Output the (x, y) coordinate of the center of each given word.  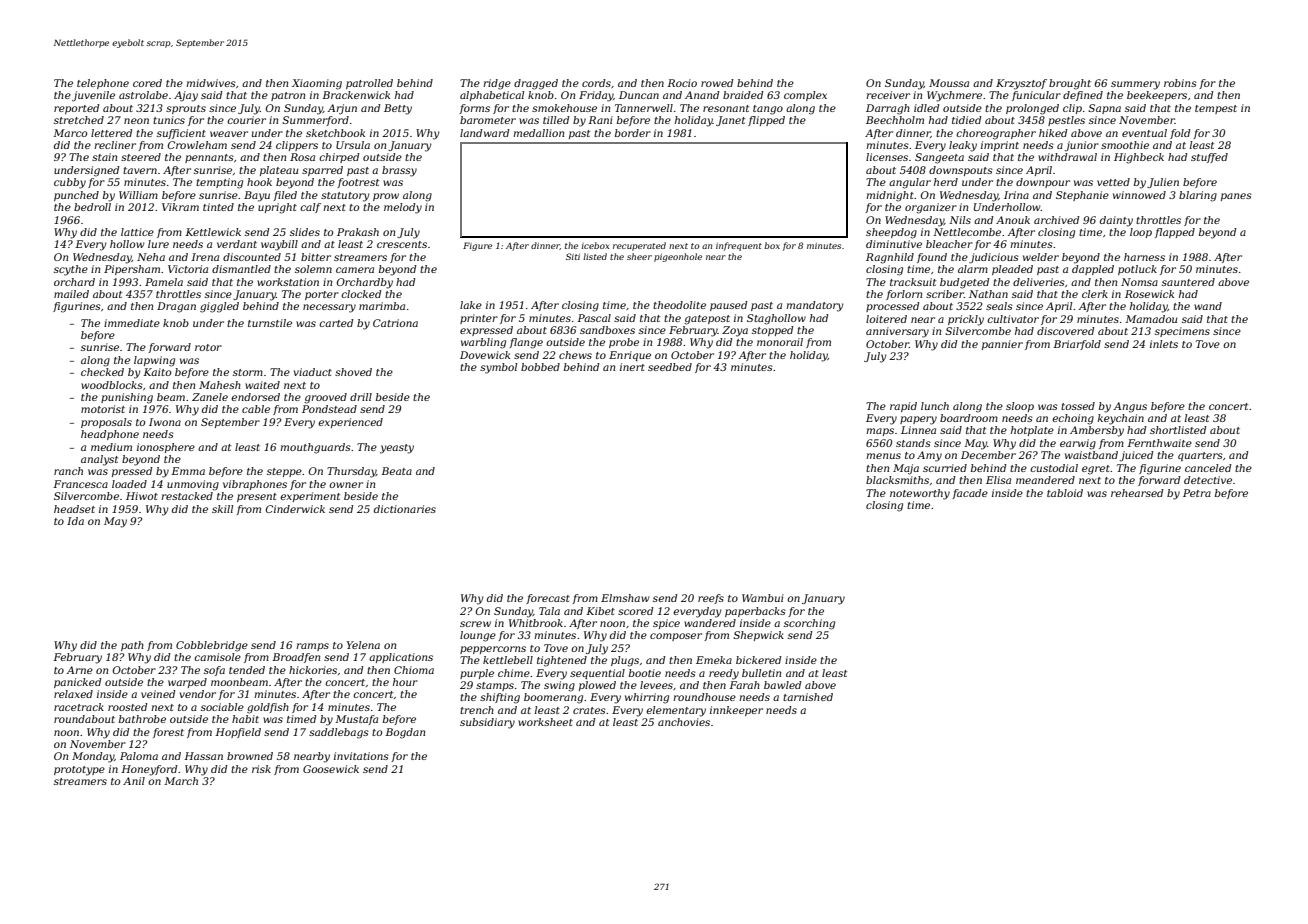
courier (246, 120)
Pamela (164, 282)
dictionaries (405, 509)
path (132, 646)
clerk (1095, 294)
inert (632, 367)
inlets (1164, 344)
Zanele (210, 397)
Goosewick (331, 769)
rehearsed (1137, 493)
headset (74, 509)
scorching (809, 624)
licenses (887, 157)
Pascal (594, 318)
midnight (890, 196)
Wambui (763, 598)
